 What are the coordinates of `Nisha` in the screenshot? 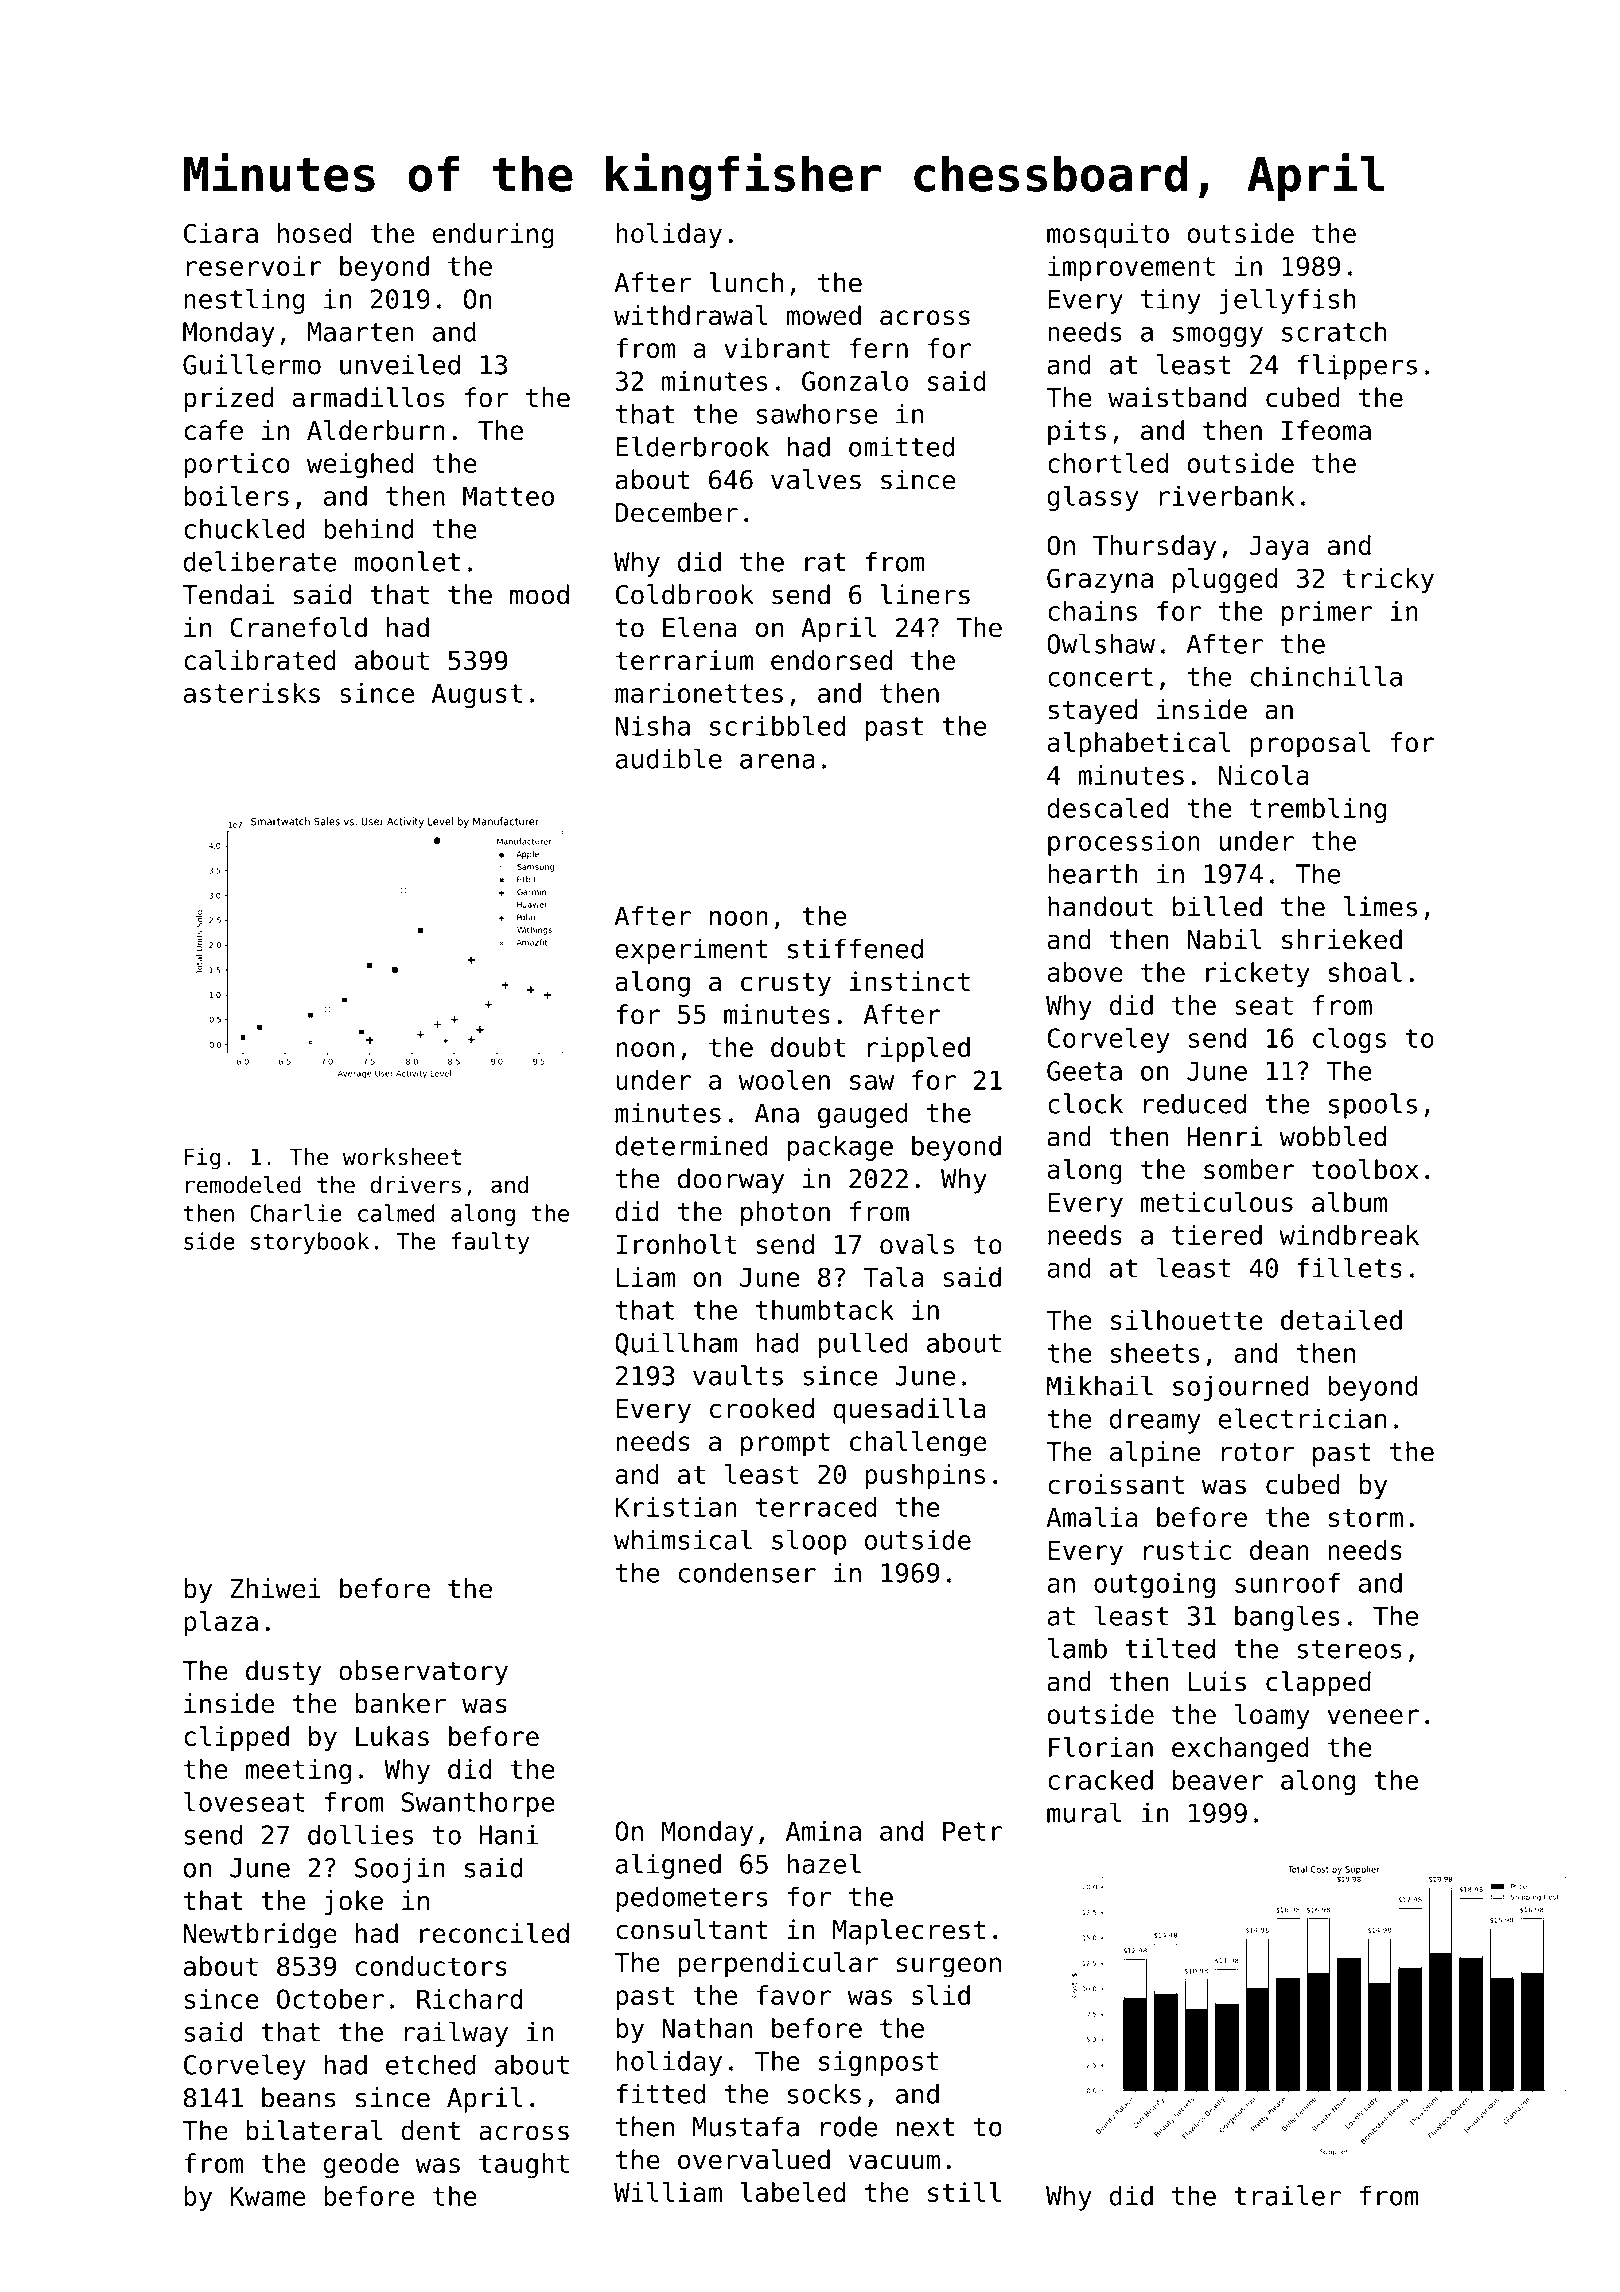 It's located at (653, 726).
